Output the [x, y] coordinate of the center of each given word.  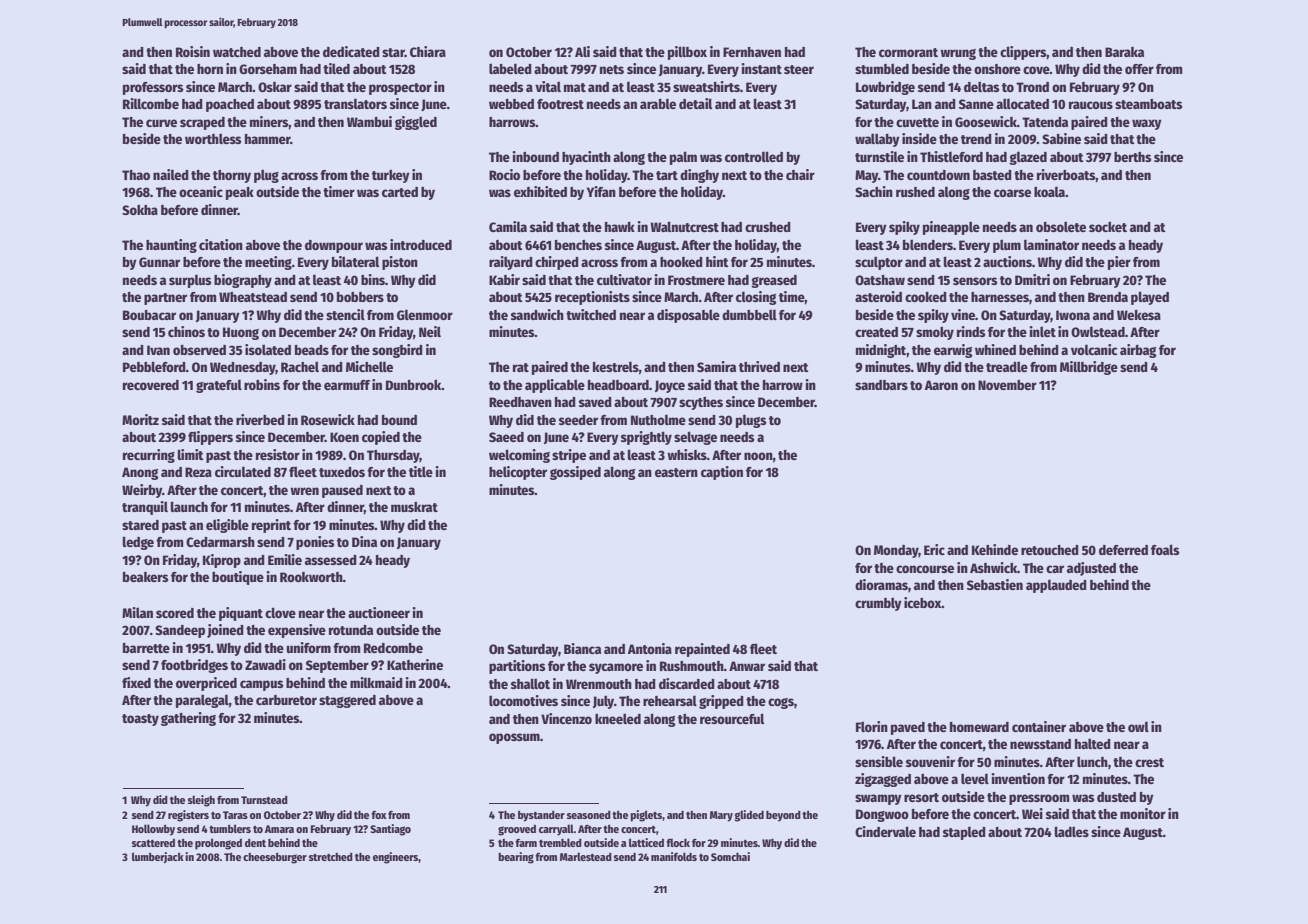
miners [269, 122]
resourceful [732, 718]
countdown [938, 175]
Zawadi [265, 664]
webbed [511, 104]
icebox [923, 602]
